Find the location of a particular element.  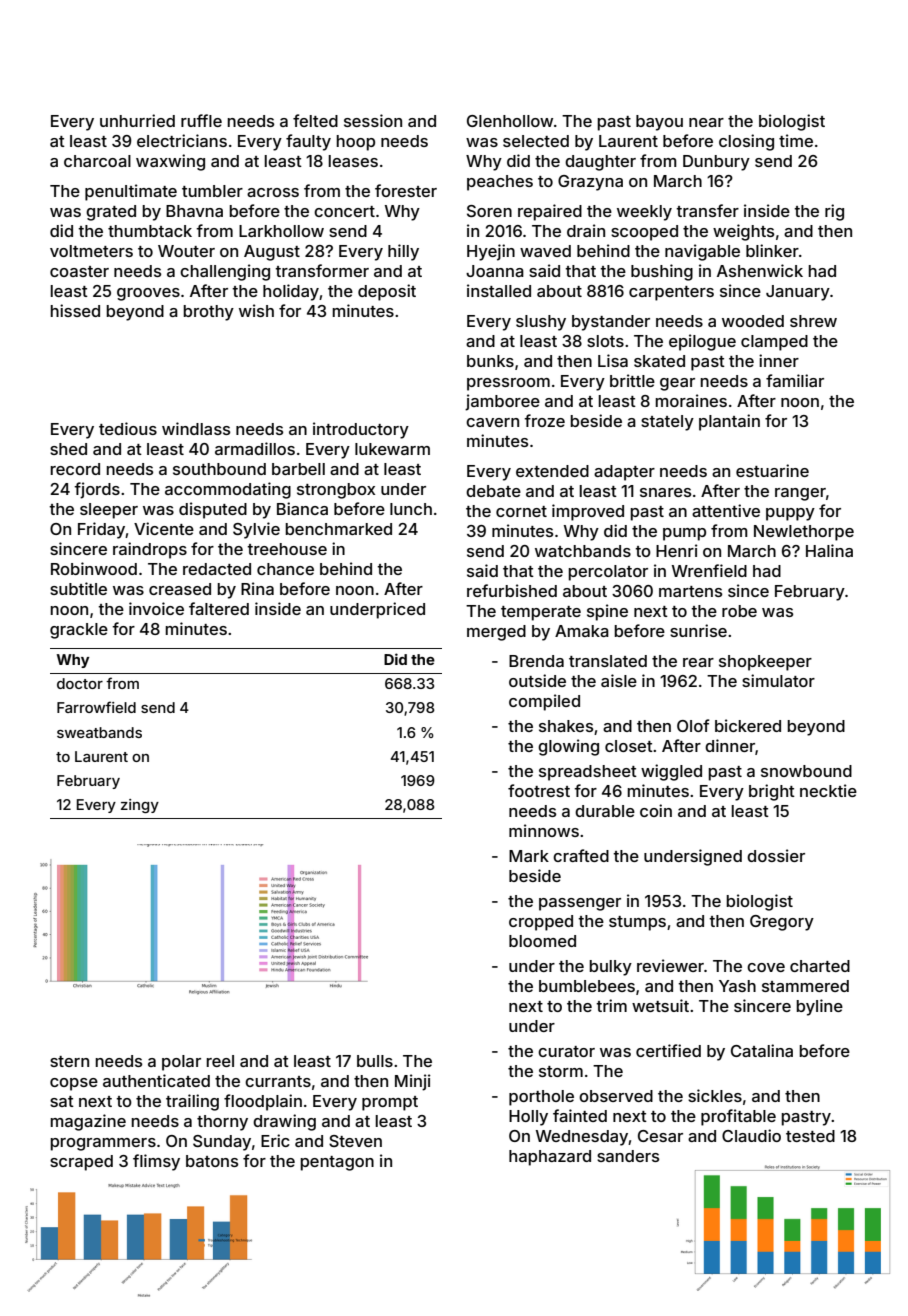

temperate is located at coordinates (541, 613).
